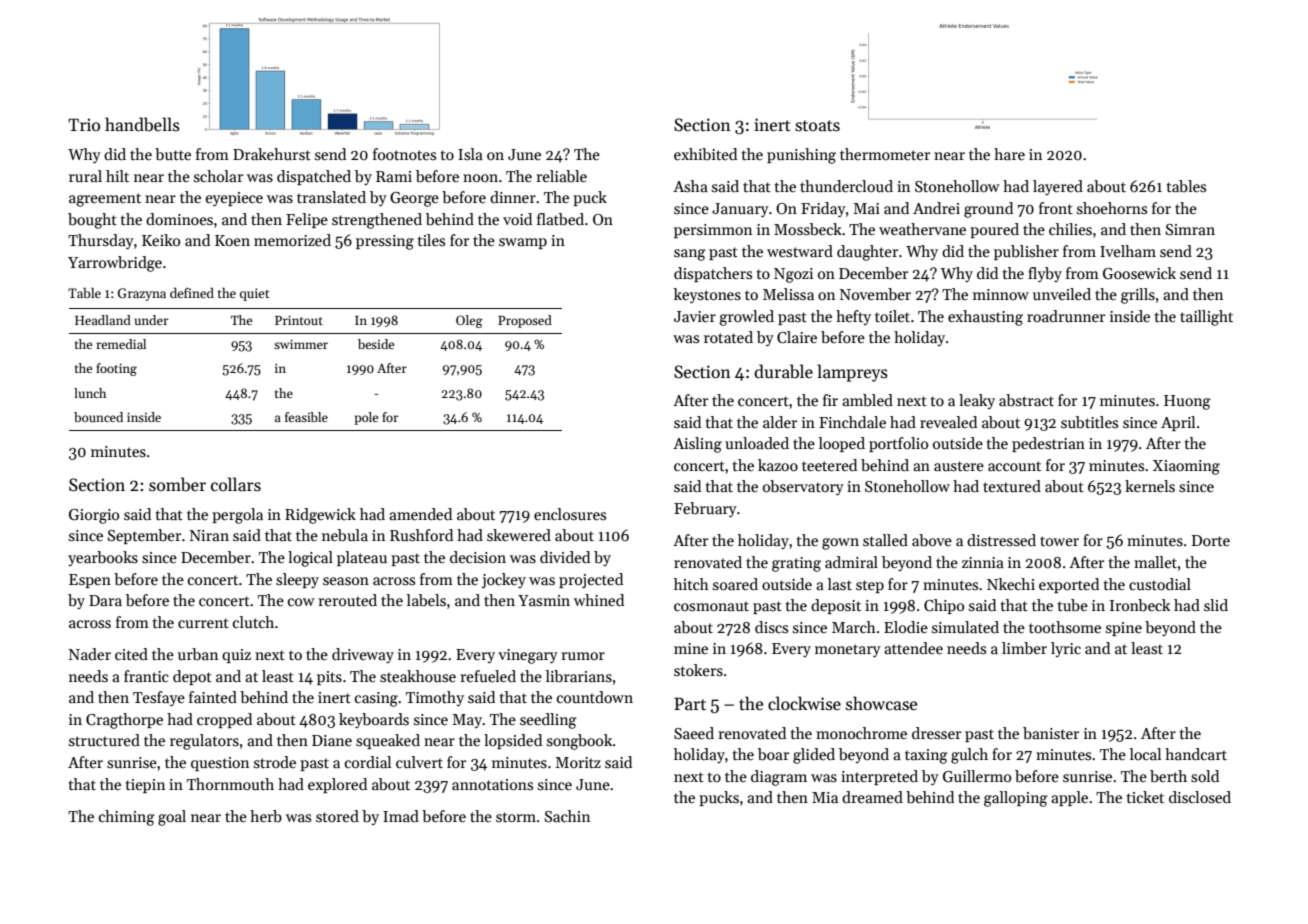  What do you see at coordinates (98, 417) in the screenshot?
I see `bounced` at bounding box center [98, 417].
